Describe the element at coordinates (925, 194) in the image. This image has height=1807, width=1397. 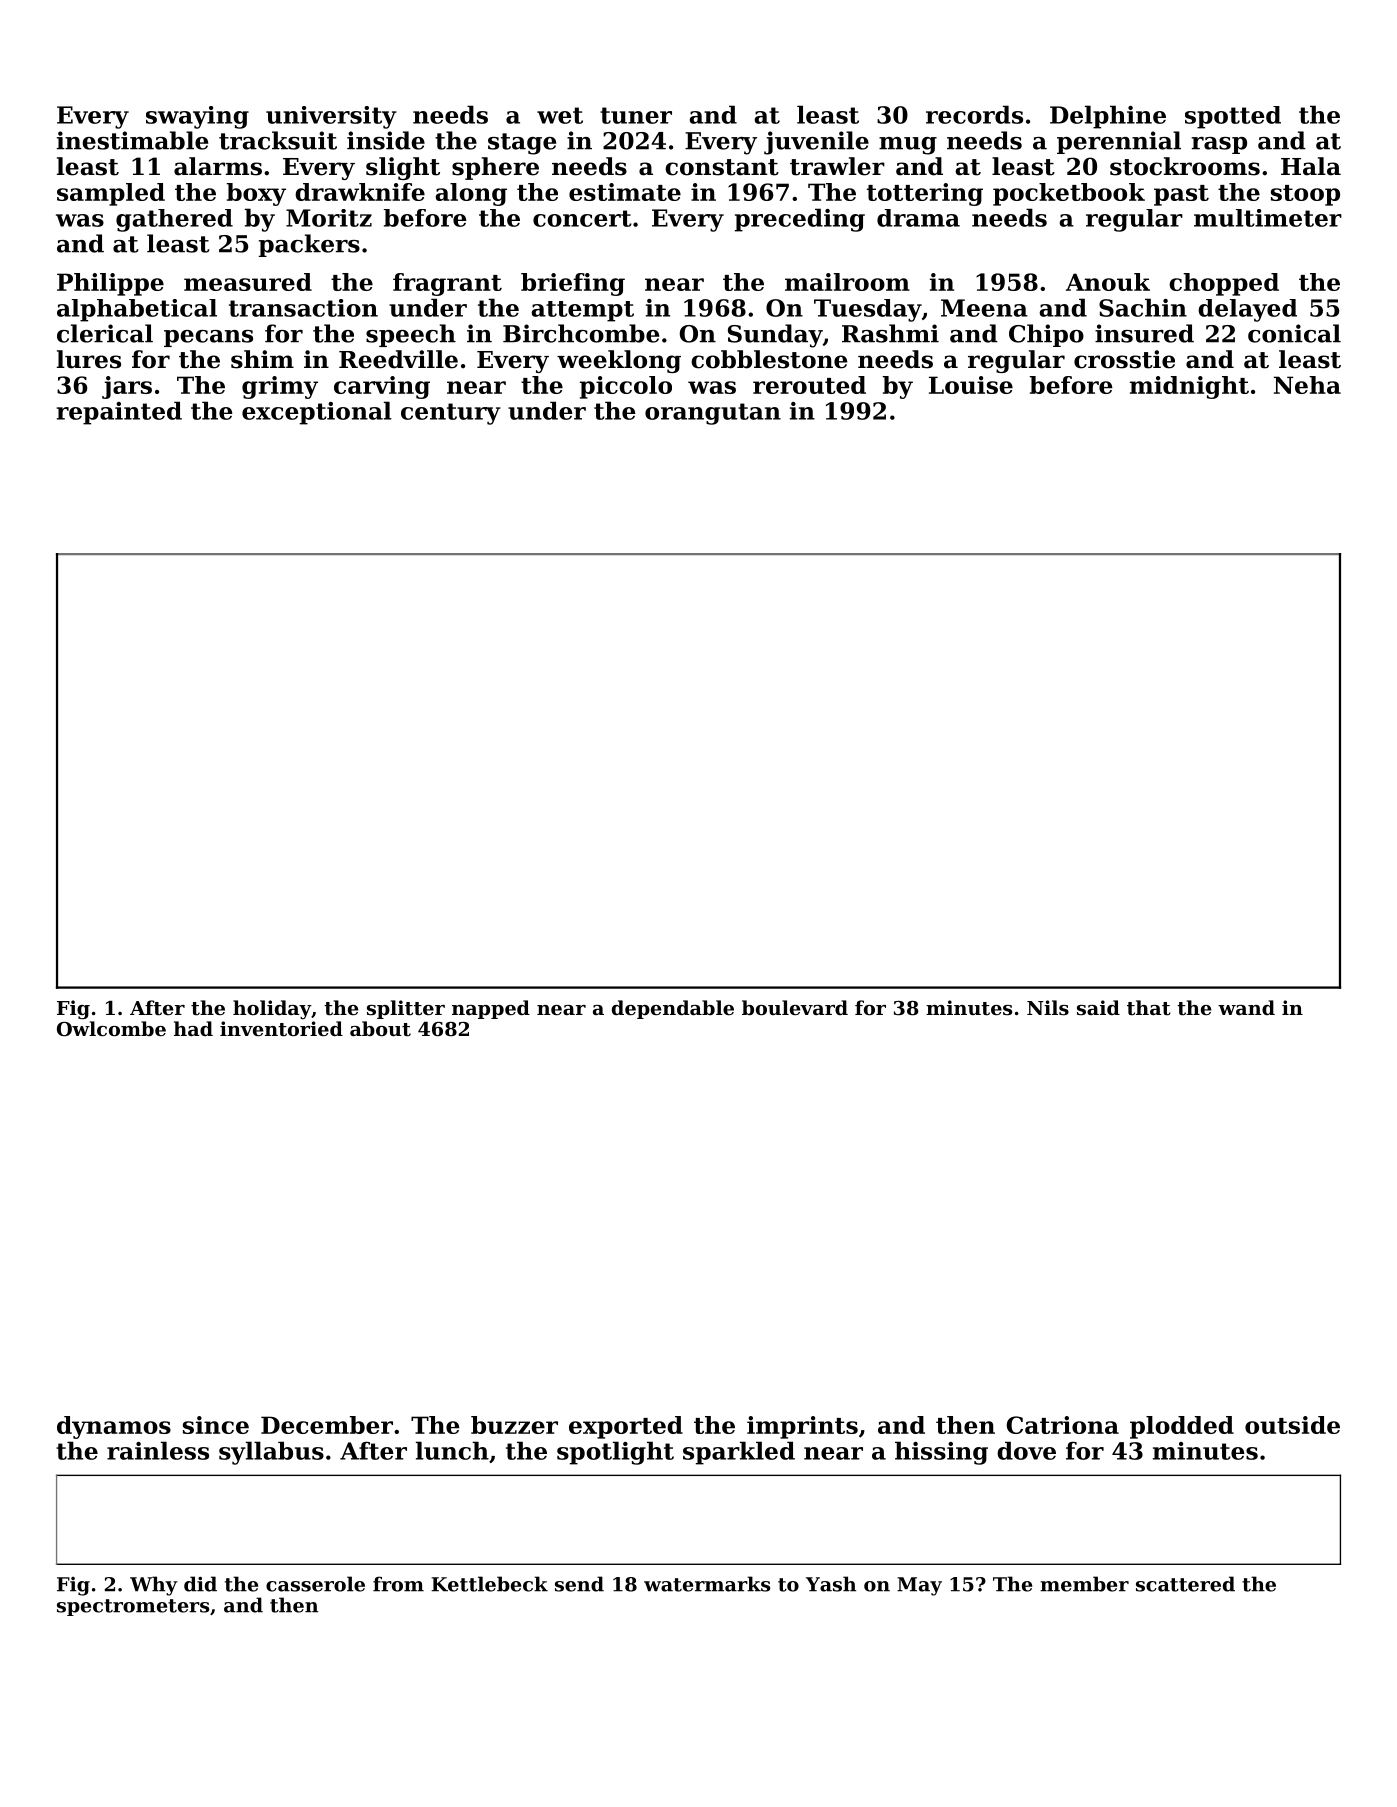
I see `tottering` at that location.
